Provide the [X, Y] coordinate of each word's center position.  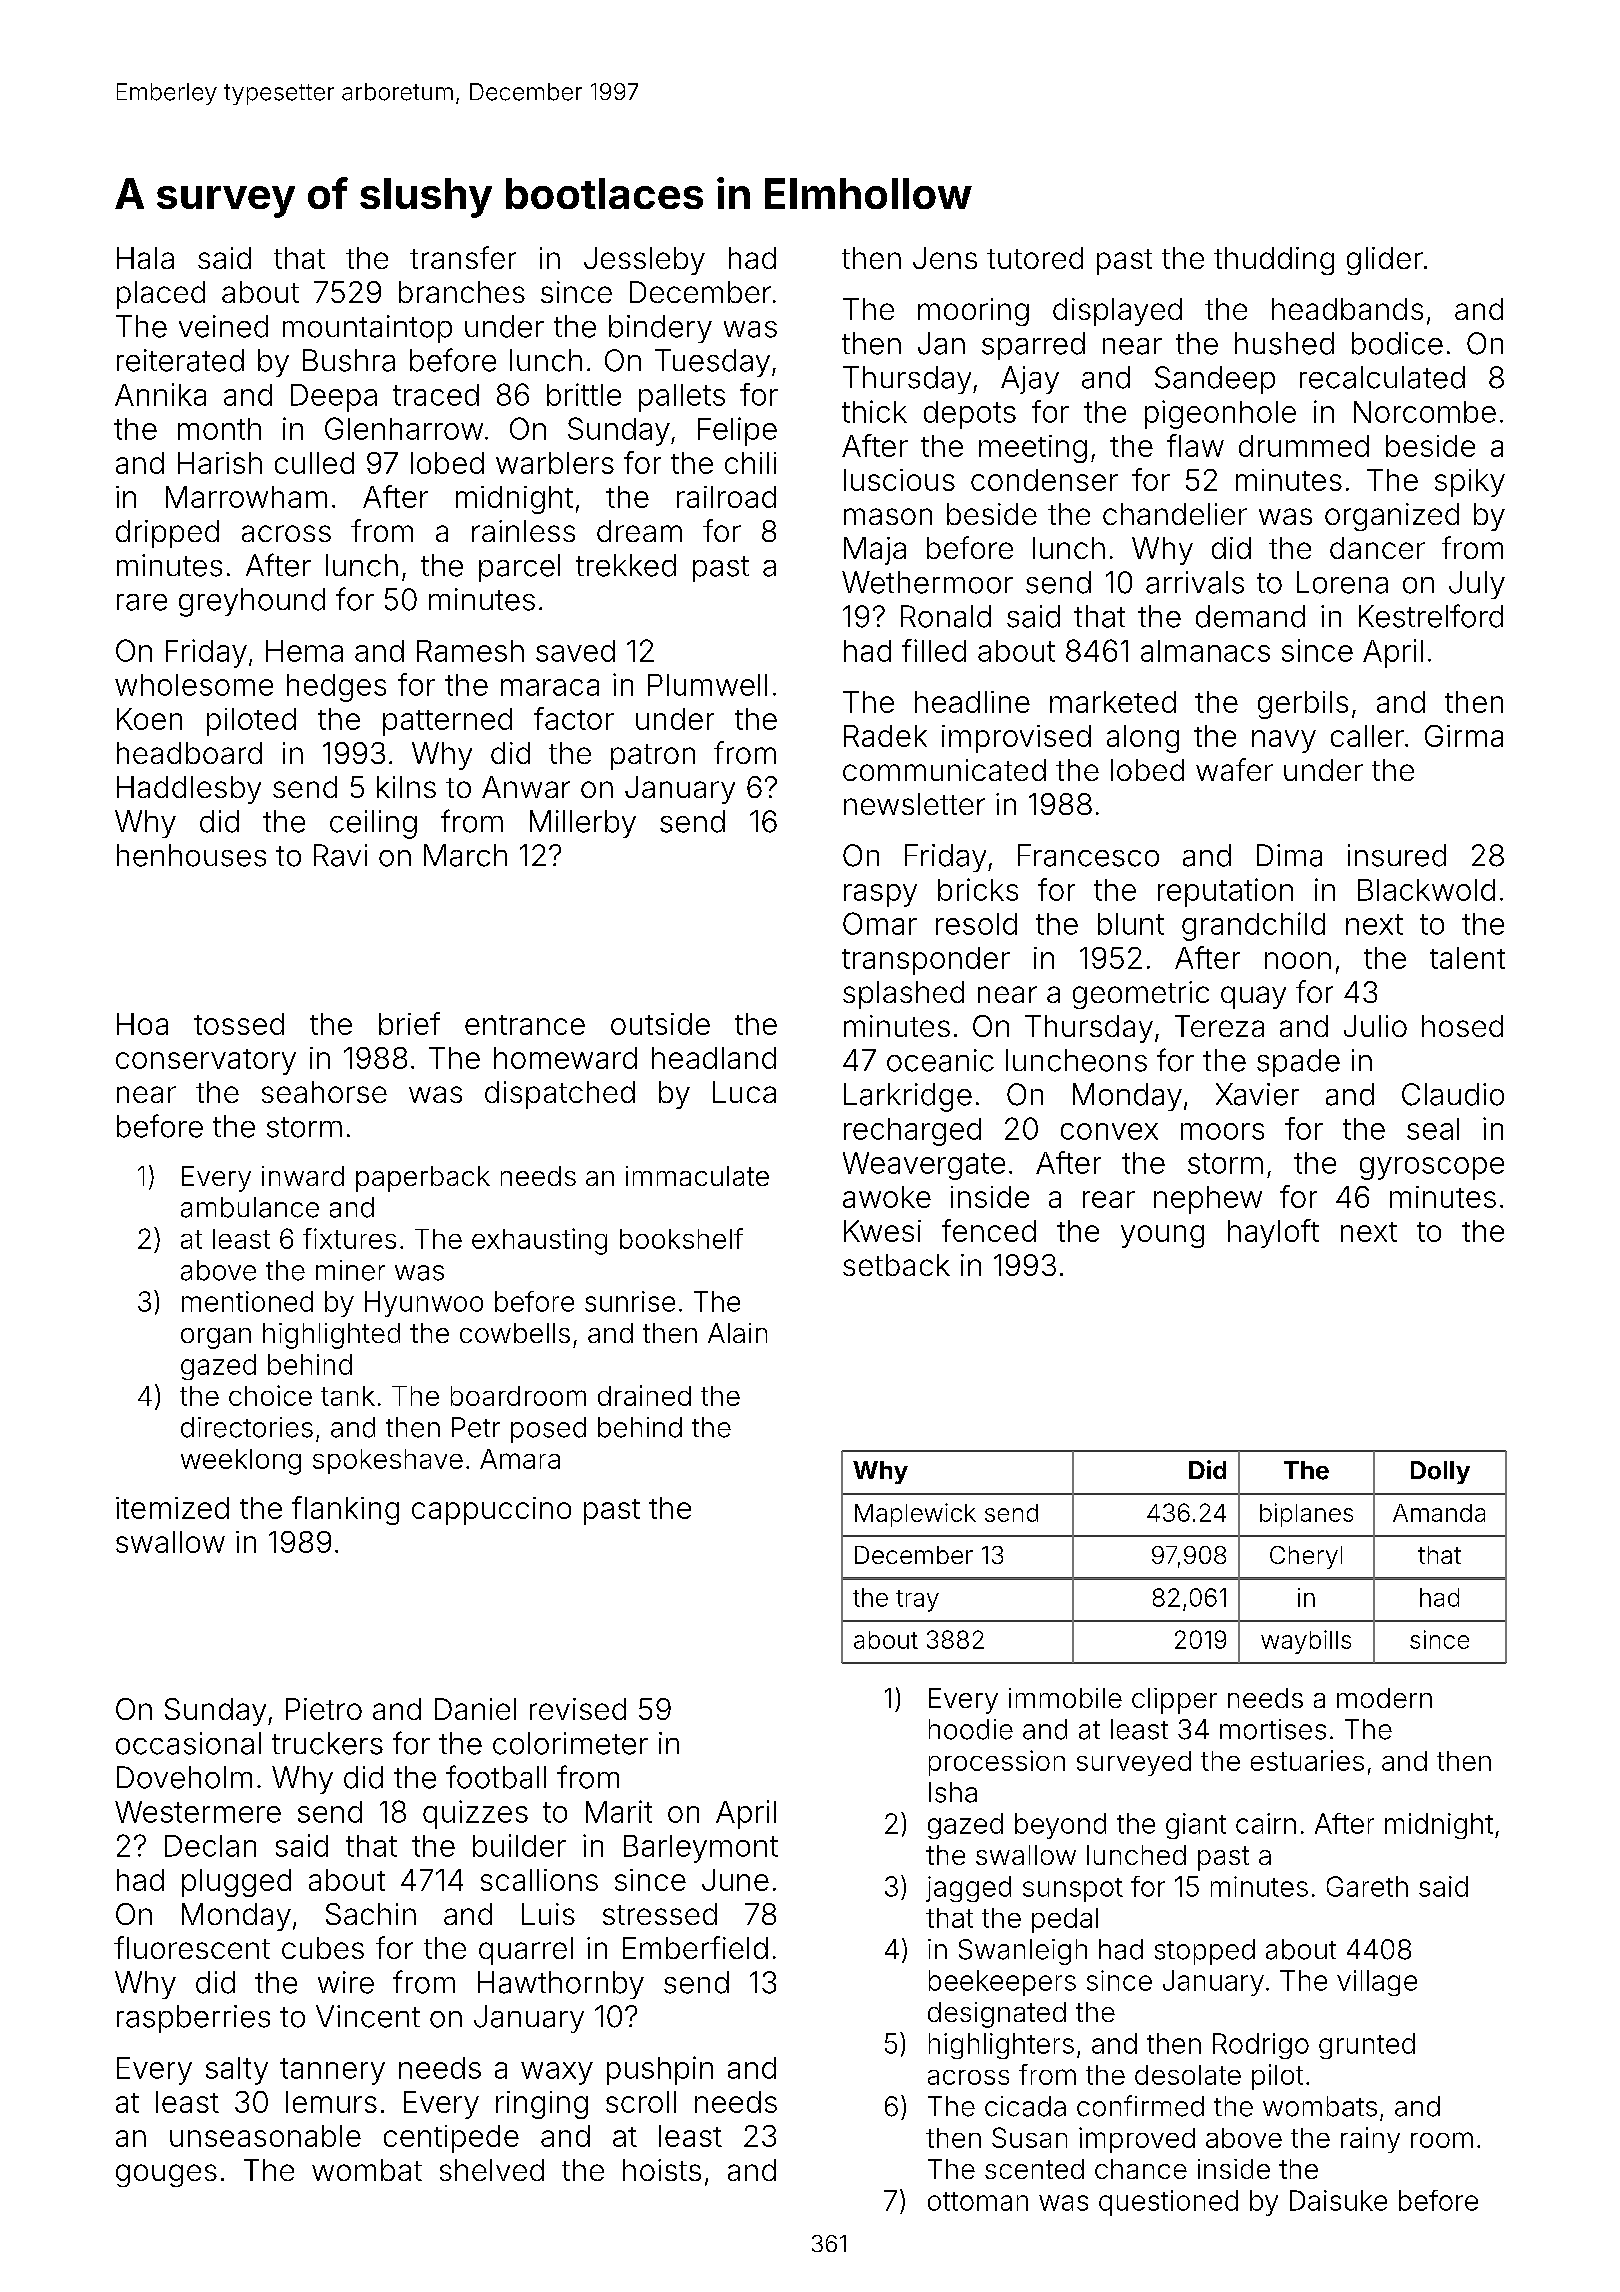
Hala [145, 258]
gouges [166, 2175]
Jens [945, 258]
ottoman [978, 2201]
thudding [1274, 261]
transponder [926, 961]
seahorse [324, 1092]
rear [1109, 1199]
